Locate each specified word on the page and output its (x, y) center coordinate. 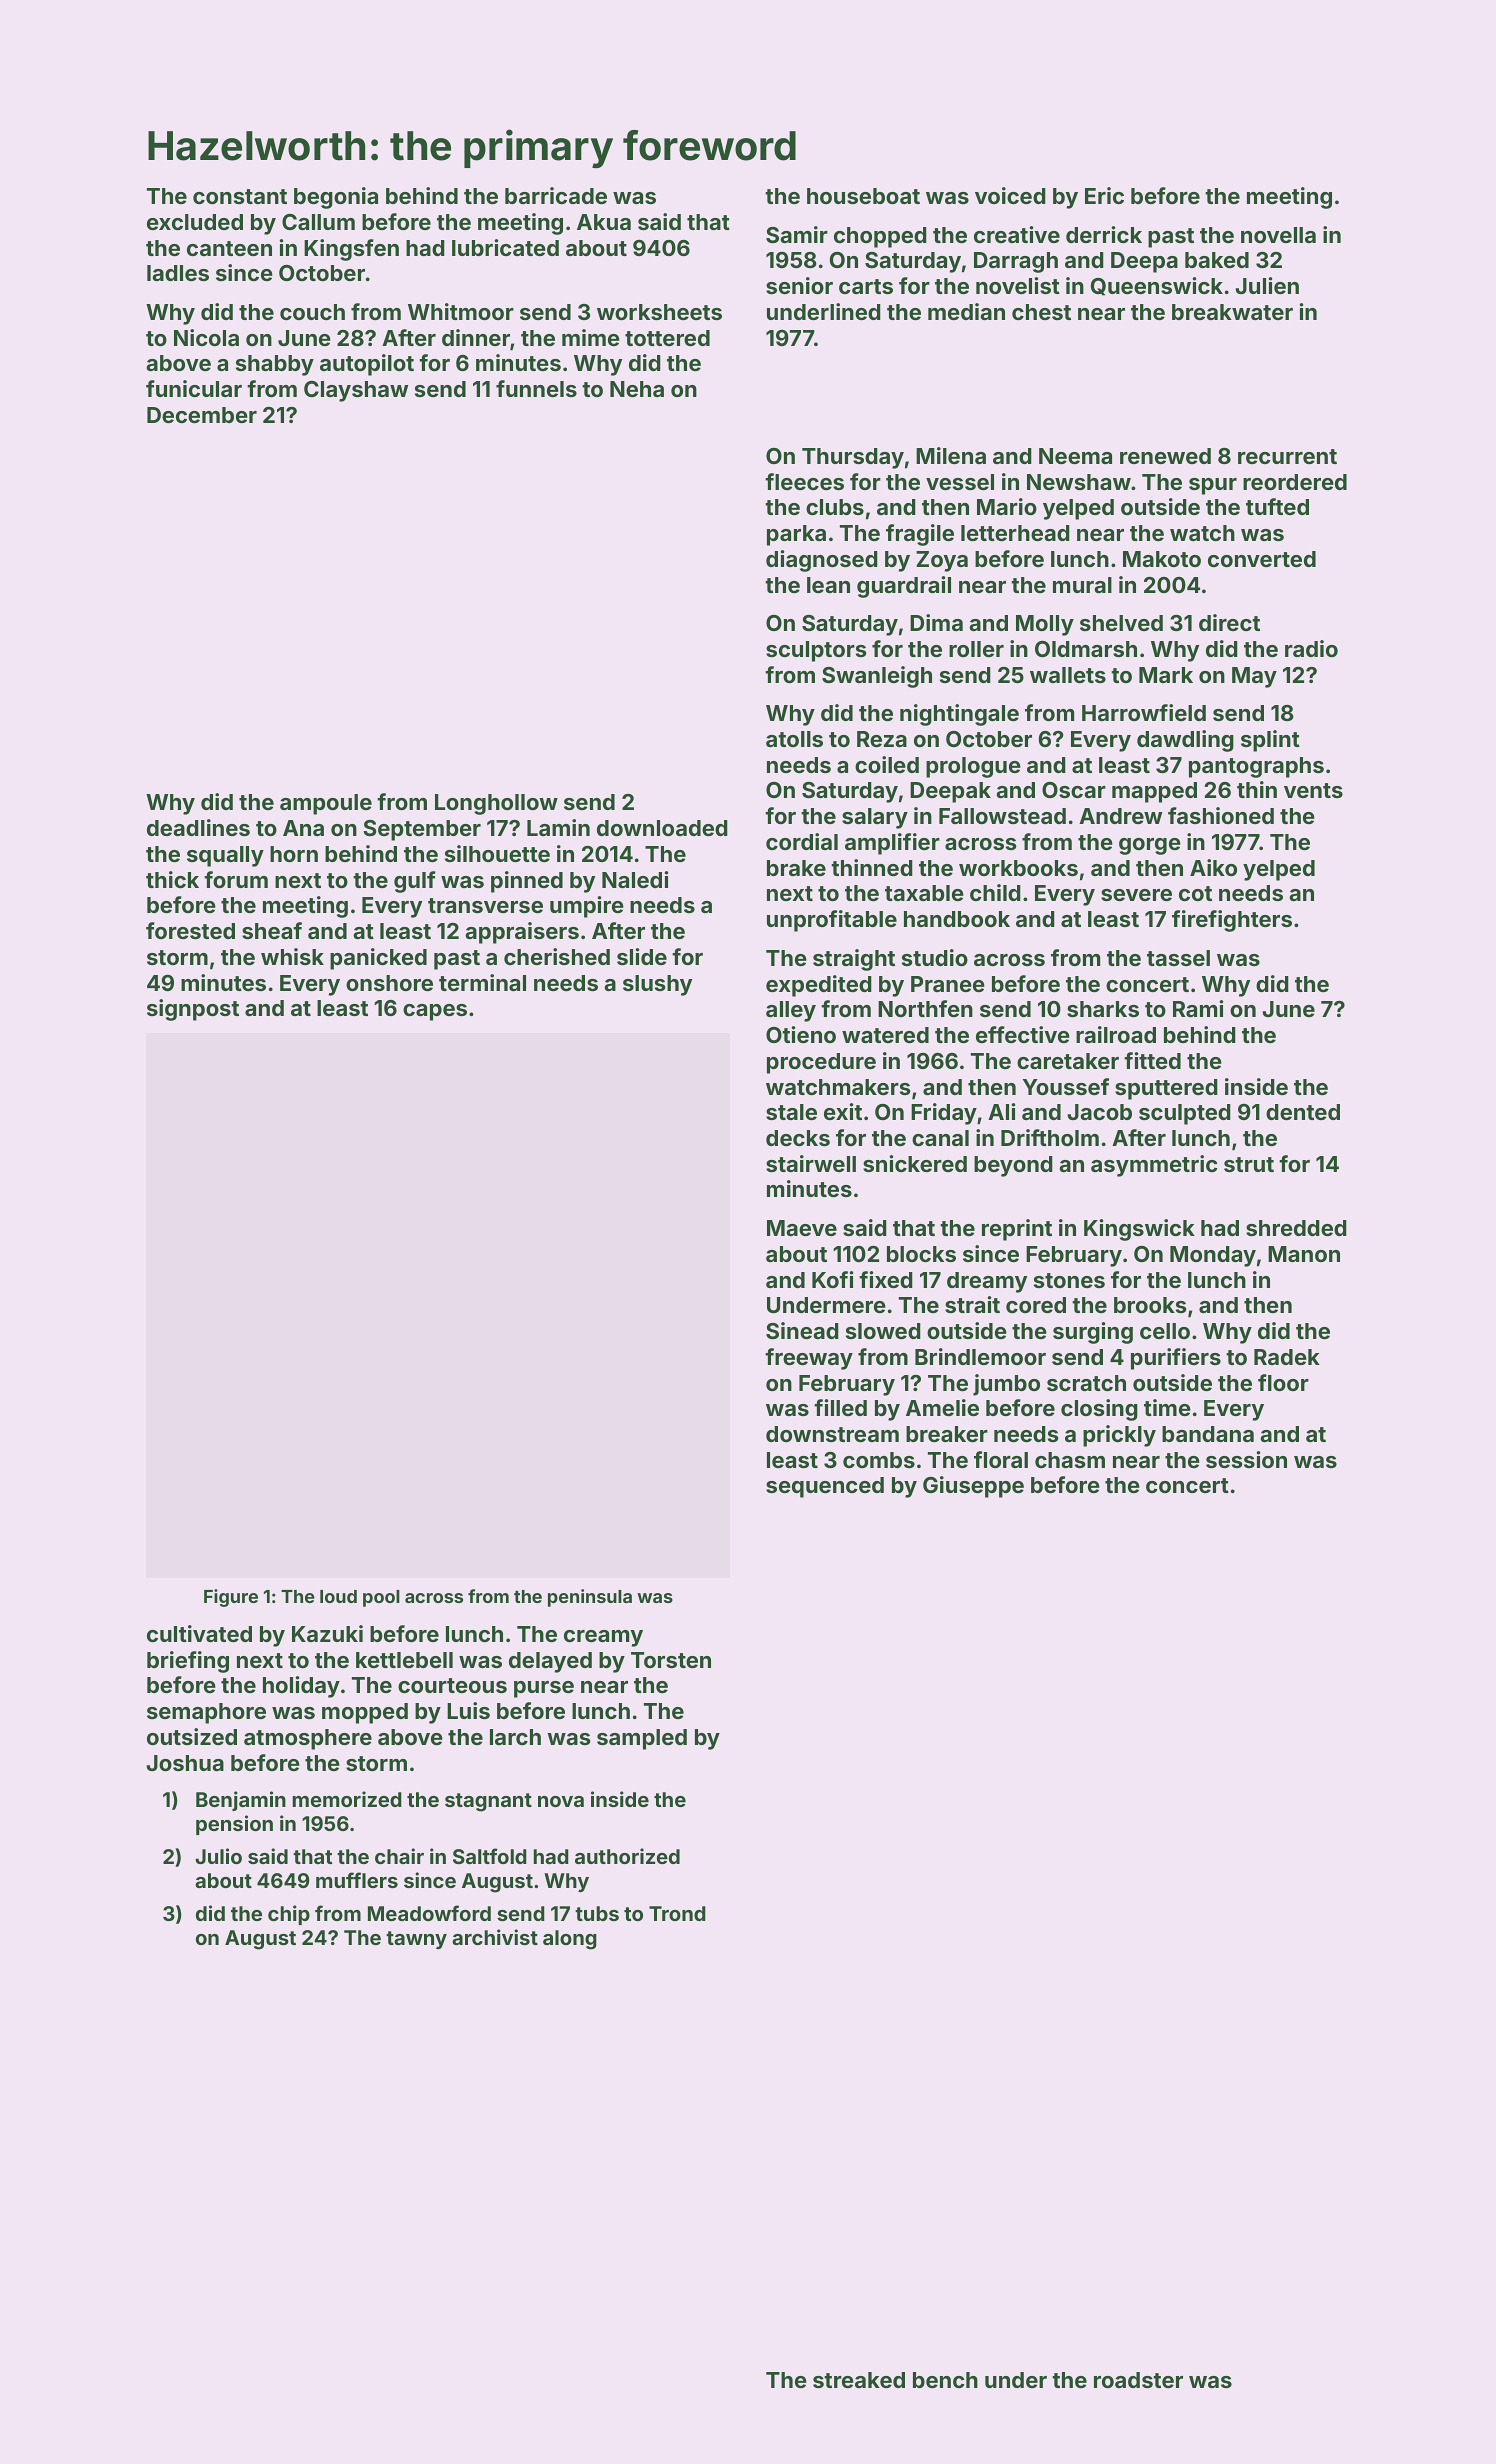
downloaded (662, 828)
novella (1278, 235)
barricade (556, 195)
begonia (336, 198)
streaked (859, 2380)
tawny (416, 1940)
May (1254, 677)
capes (435, 1012)
